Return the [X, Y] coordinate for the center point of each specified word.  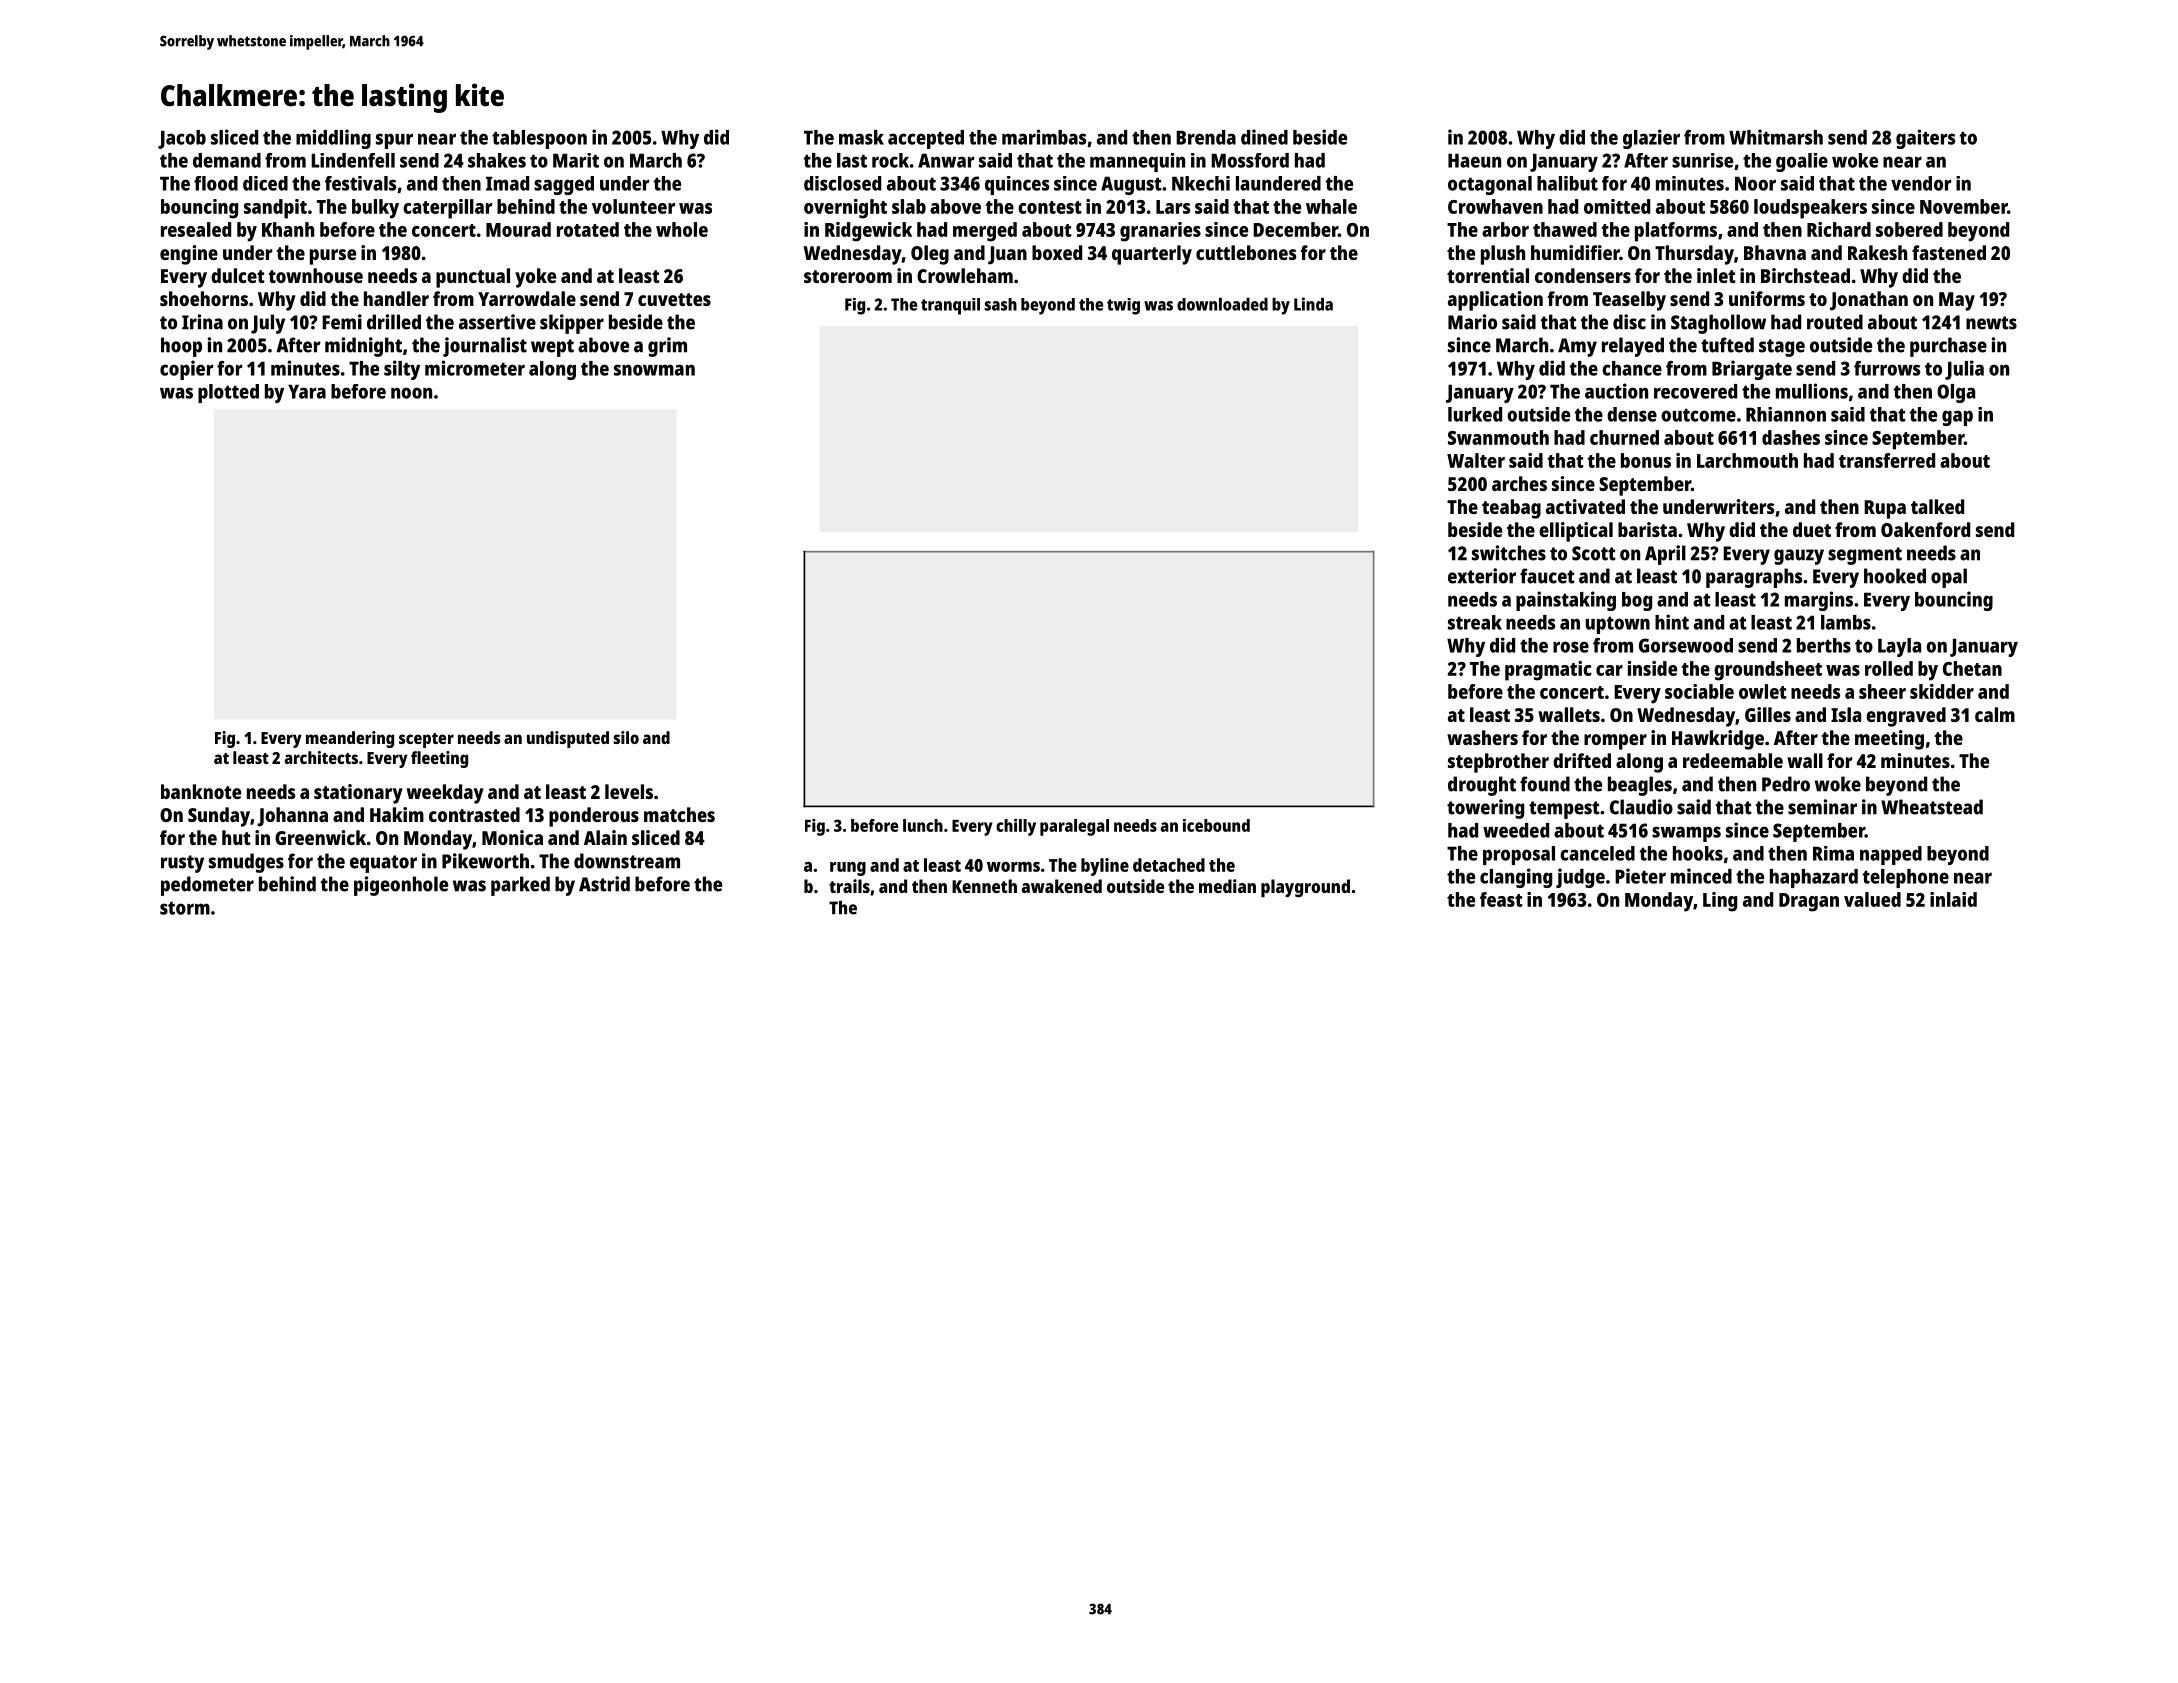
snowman [654, 370]
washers [1482, 737]
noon [411, 393]
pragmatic [1548, 671]
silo [626, 737]
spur [394, 141]
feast [1501, 899]
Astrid [604, 884]
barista [1647, 529]
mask [861, 137]
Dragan [1809, 902]
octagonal [1490, 185]
